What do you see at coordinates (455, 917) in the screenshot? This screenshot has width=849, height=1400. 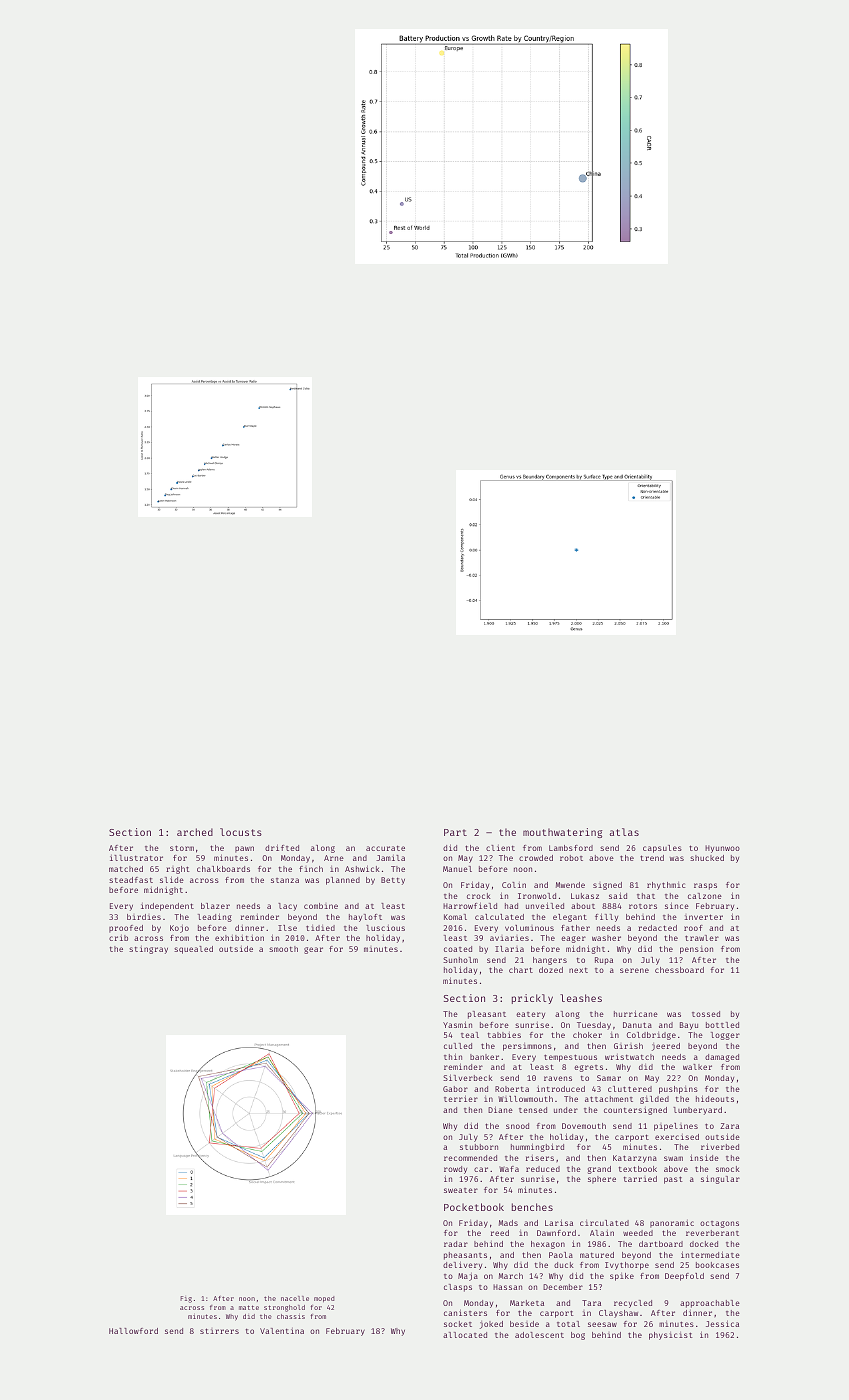 I see `Komal` at bounding box center [455, 917].
